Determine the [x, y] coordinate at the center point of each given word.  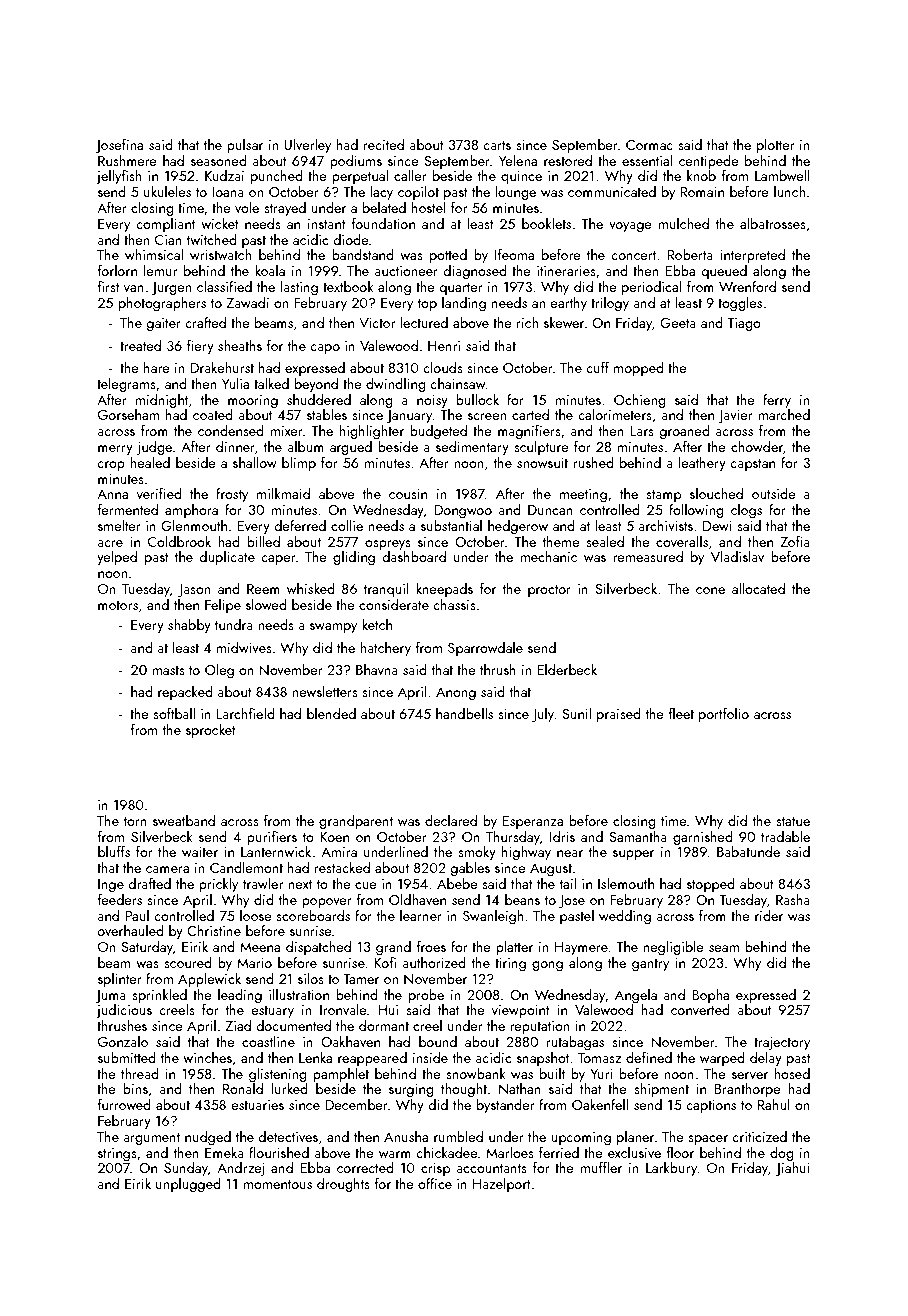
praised [619, 715]
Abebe [457, 883]
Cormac [649, 145]
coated [213, 414]
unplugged [188, 1185]
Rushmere [127, 160]
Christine [214, 930]
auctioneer [406, 271]
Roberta [690, 254]
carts [497, 145]
